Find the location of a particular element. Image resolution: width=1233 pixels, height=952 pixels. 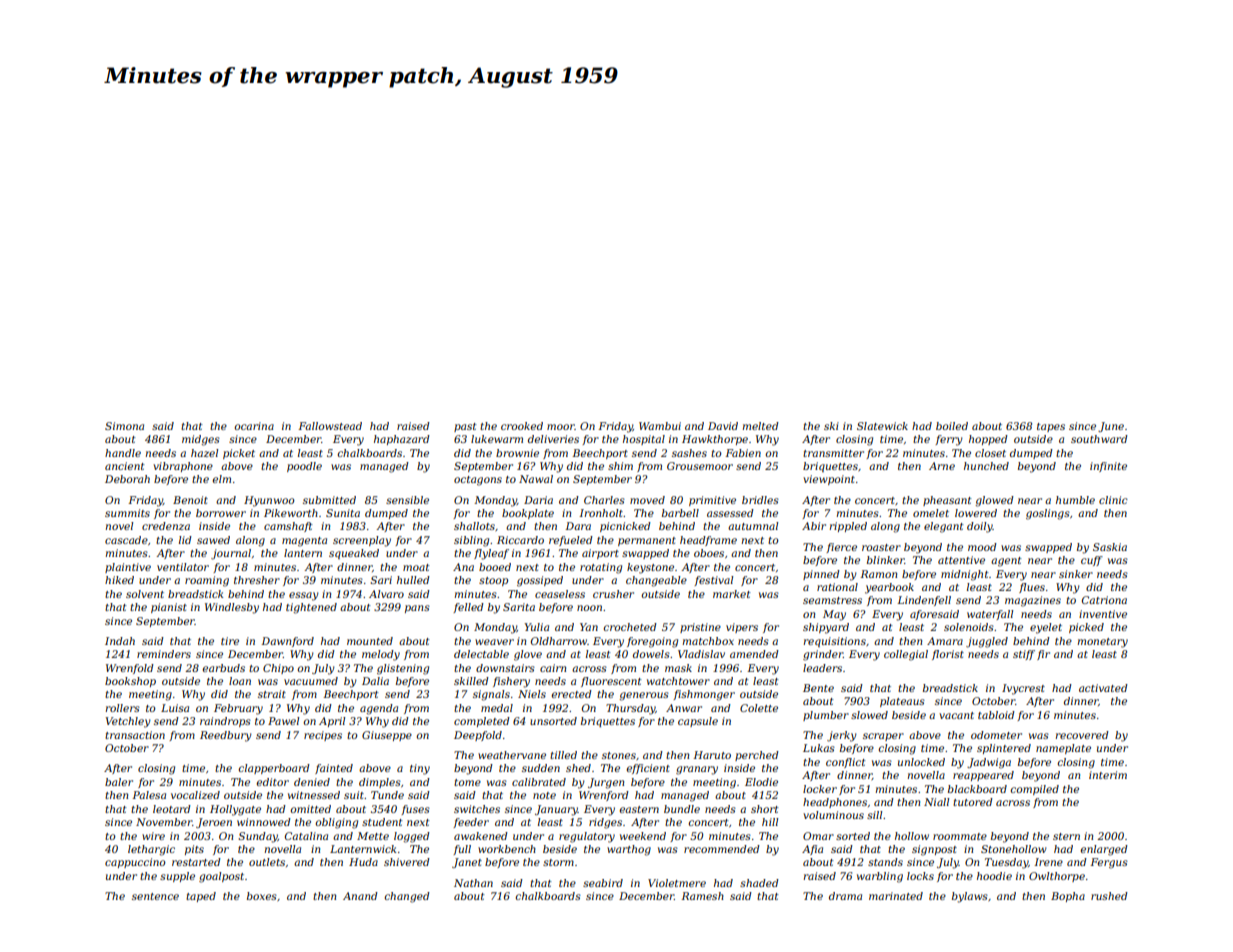

Ramesh is located at coordinates (702, 896).
